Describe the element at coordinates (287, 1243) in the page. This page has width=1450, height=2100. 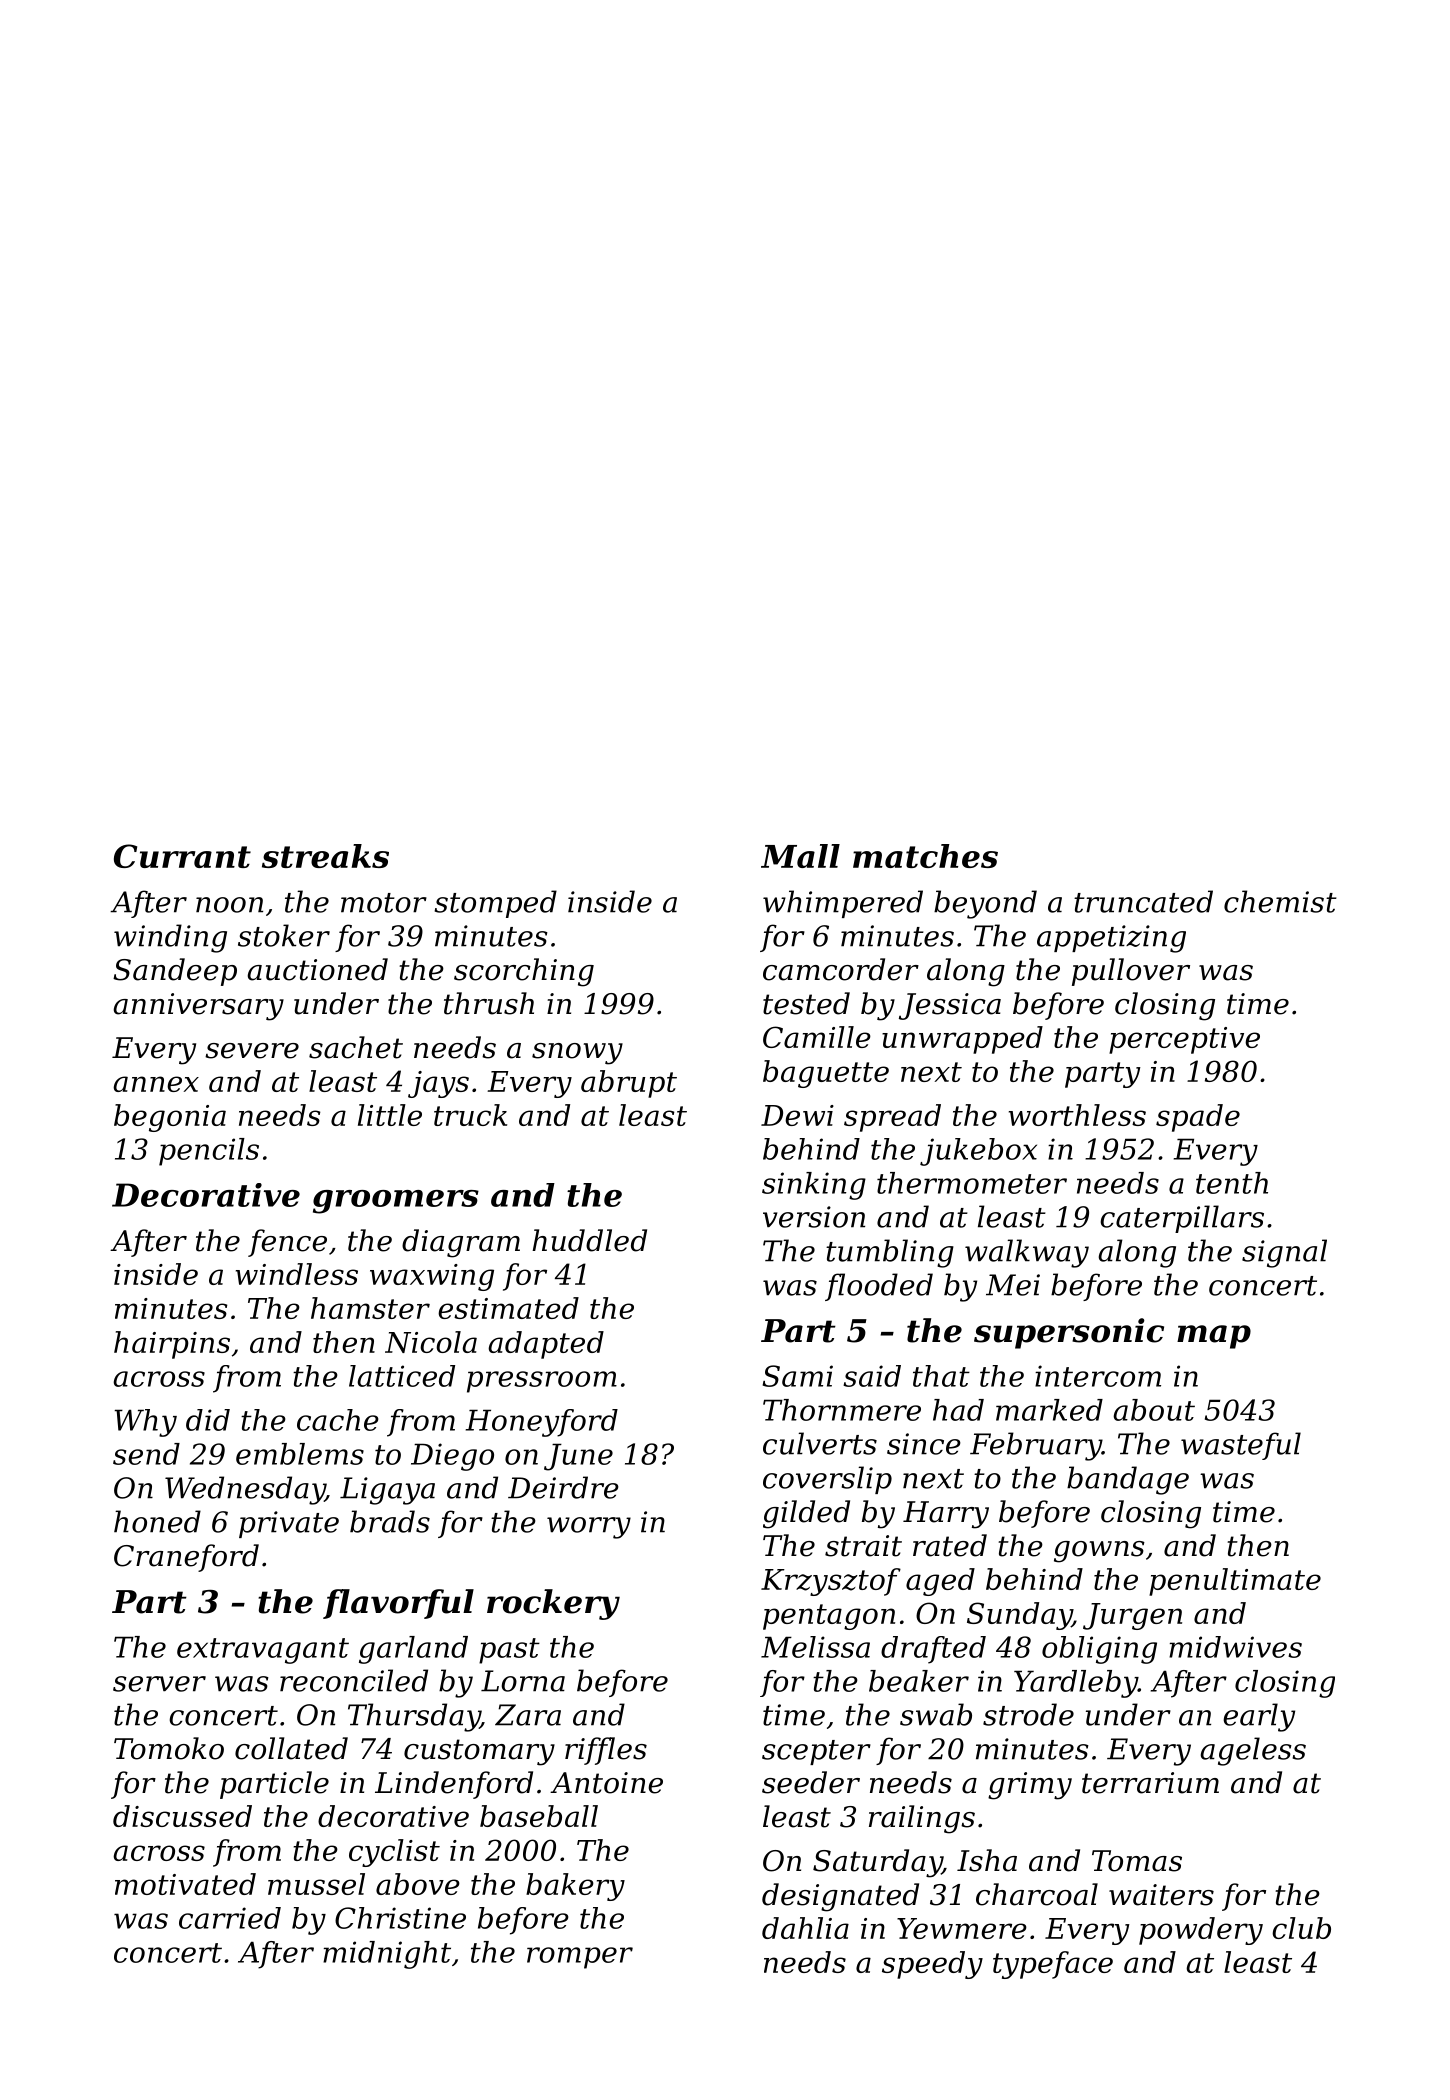
I see `fence` at that location.
